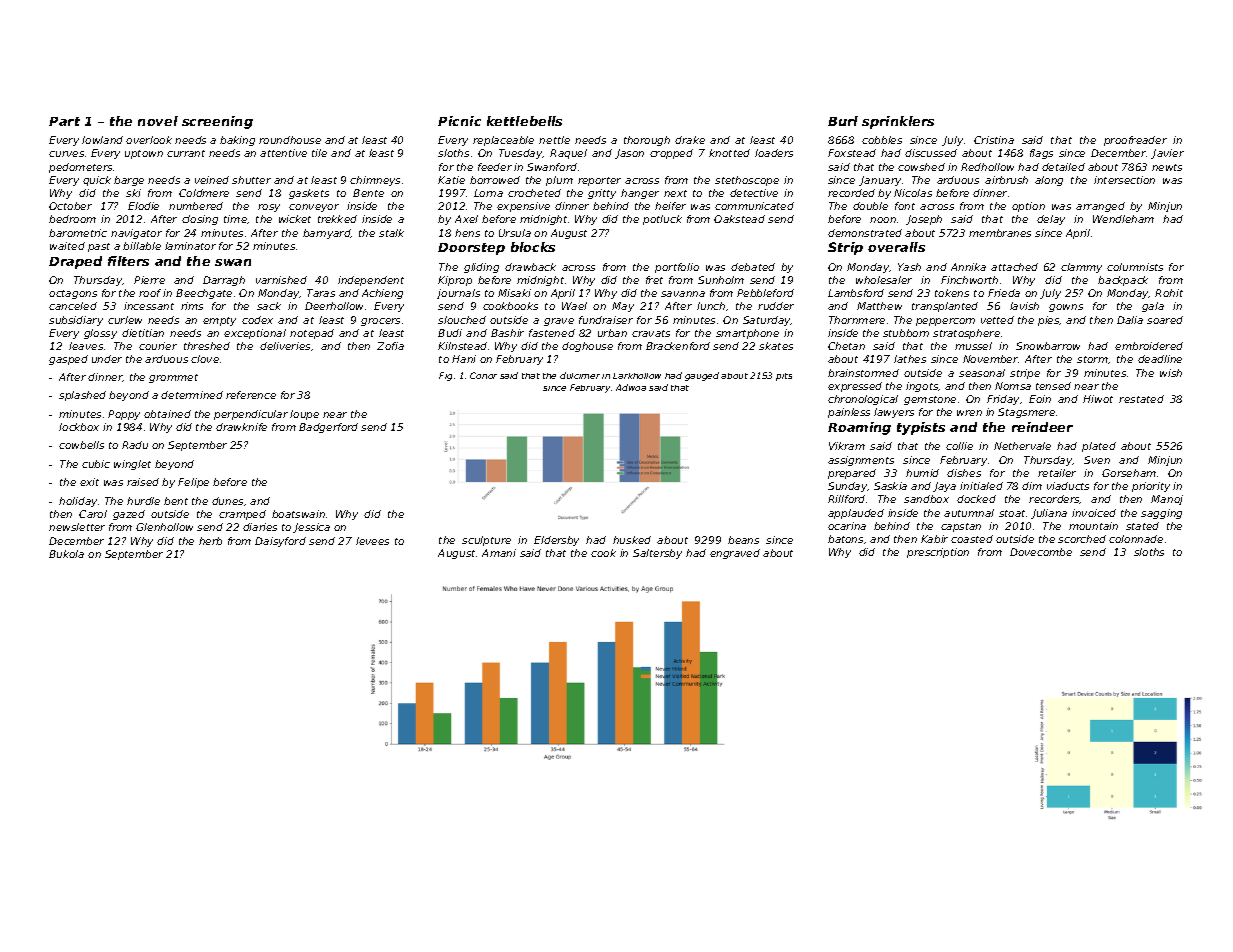  Describe the element at coordinates (66, 554) in the screenshot. I see `Bukola` at that location.
